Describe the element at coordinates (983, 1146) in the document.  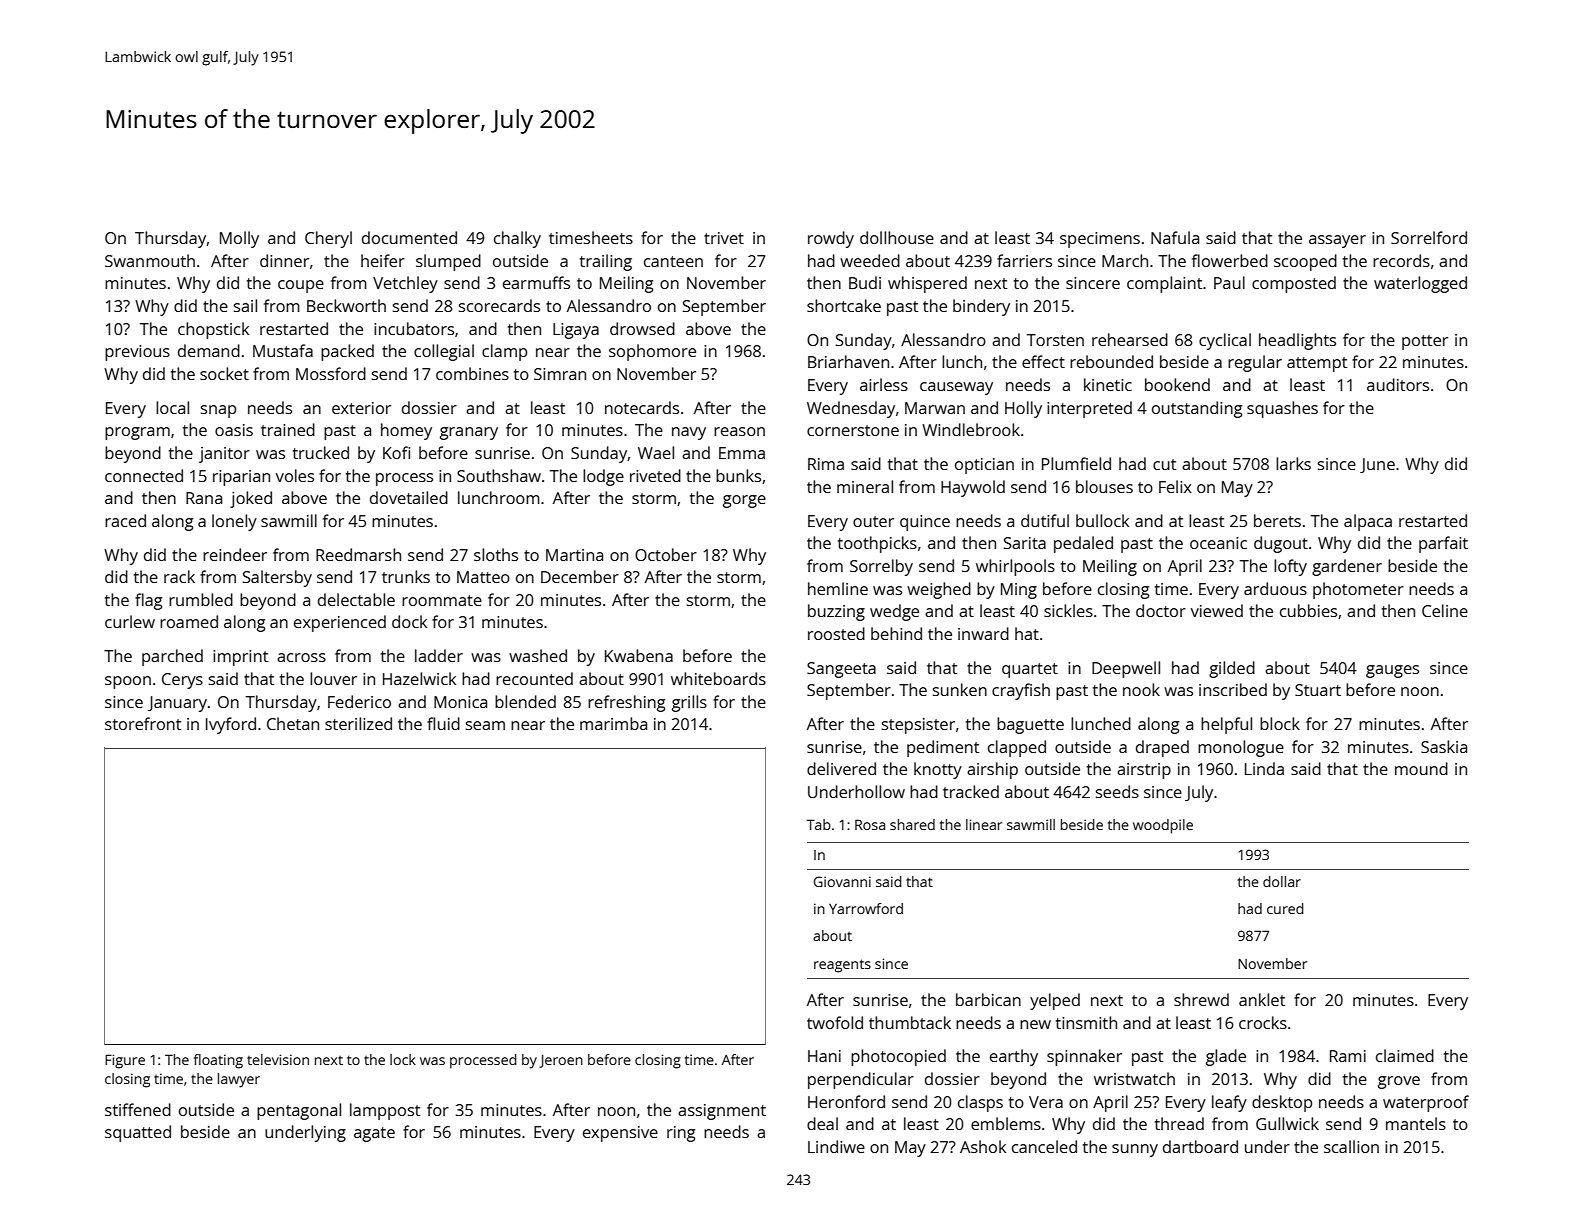
I see `Ashok` at that location.
